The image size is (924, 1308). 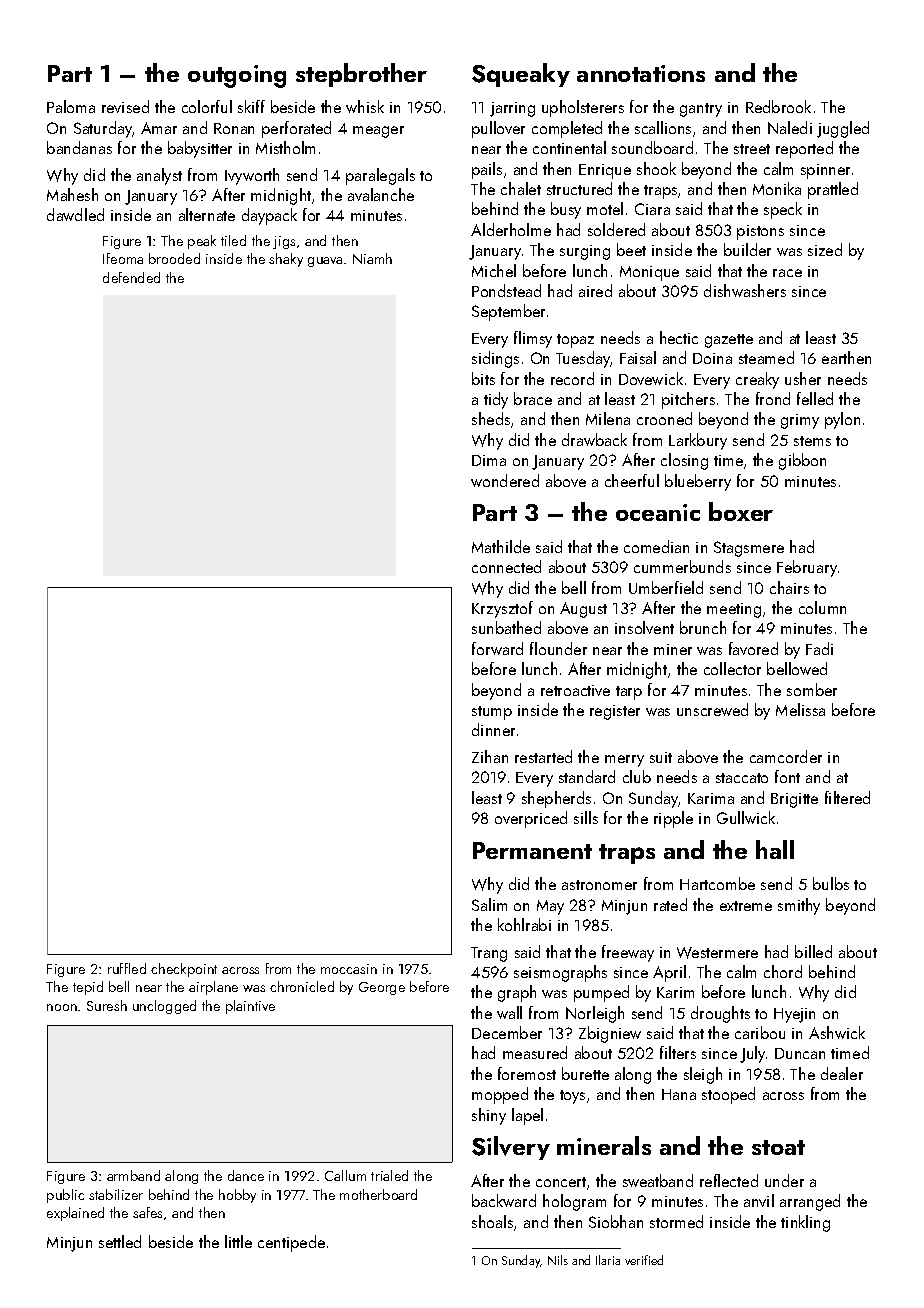 I want to click on Salim, so click(x=489, y=904).
